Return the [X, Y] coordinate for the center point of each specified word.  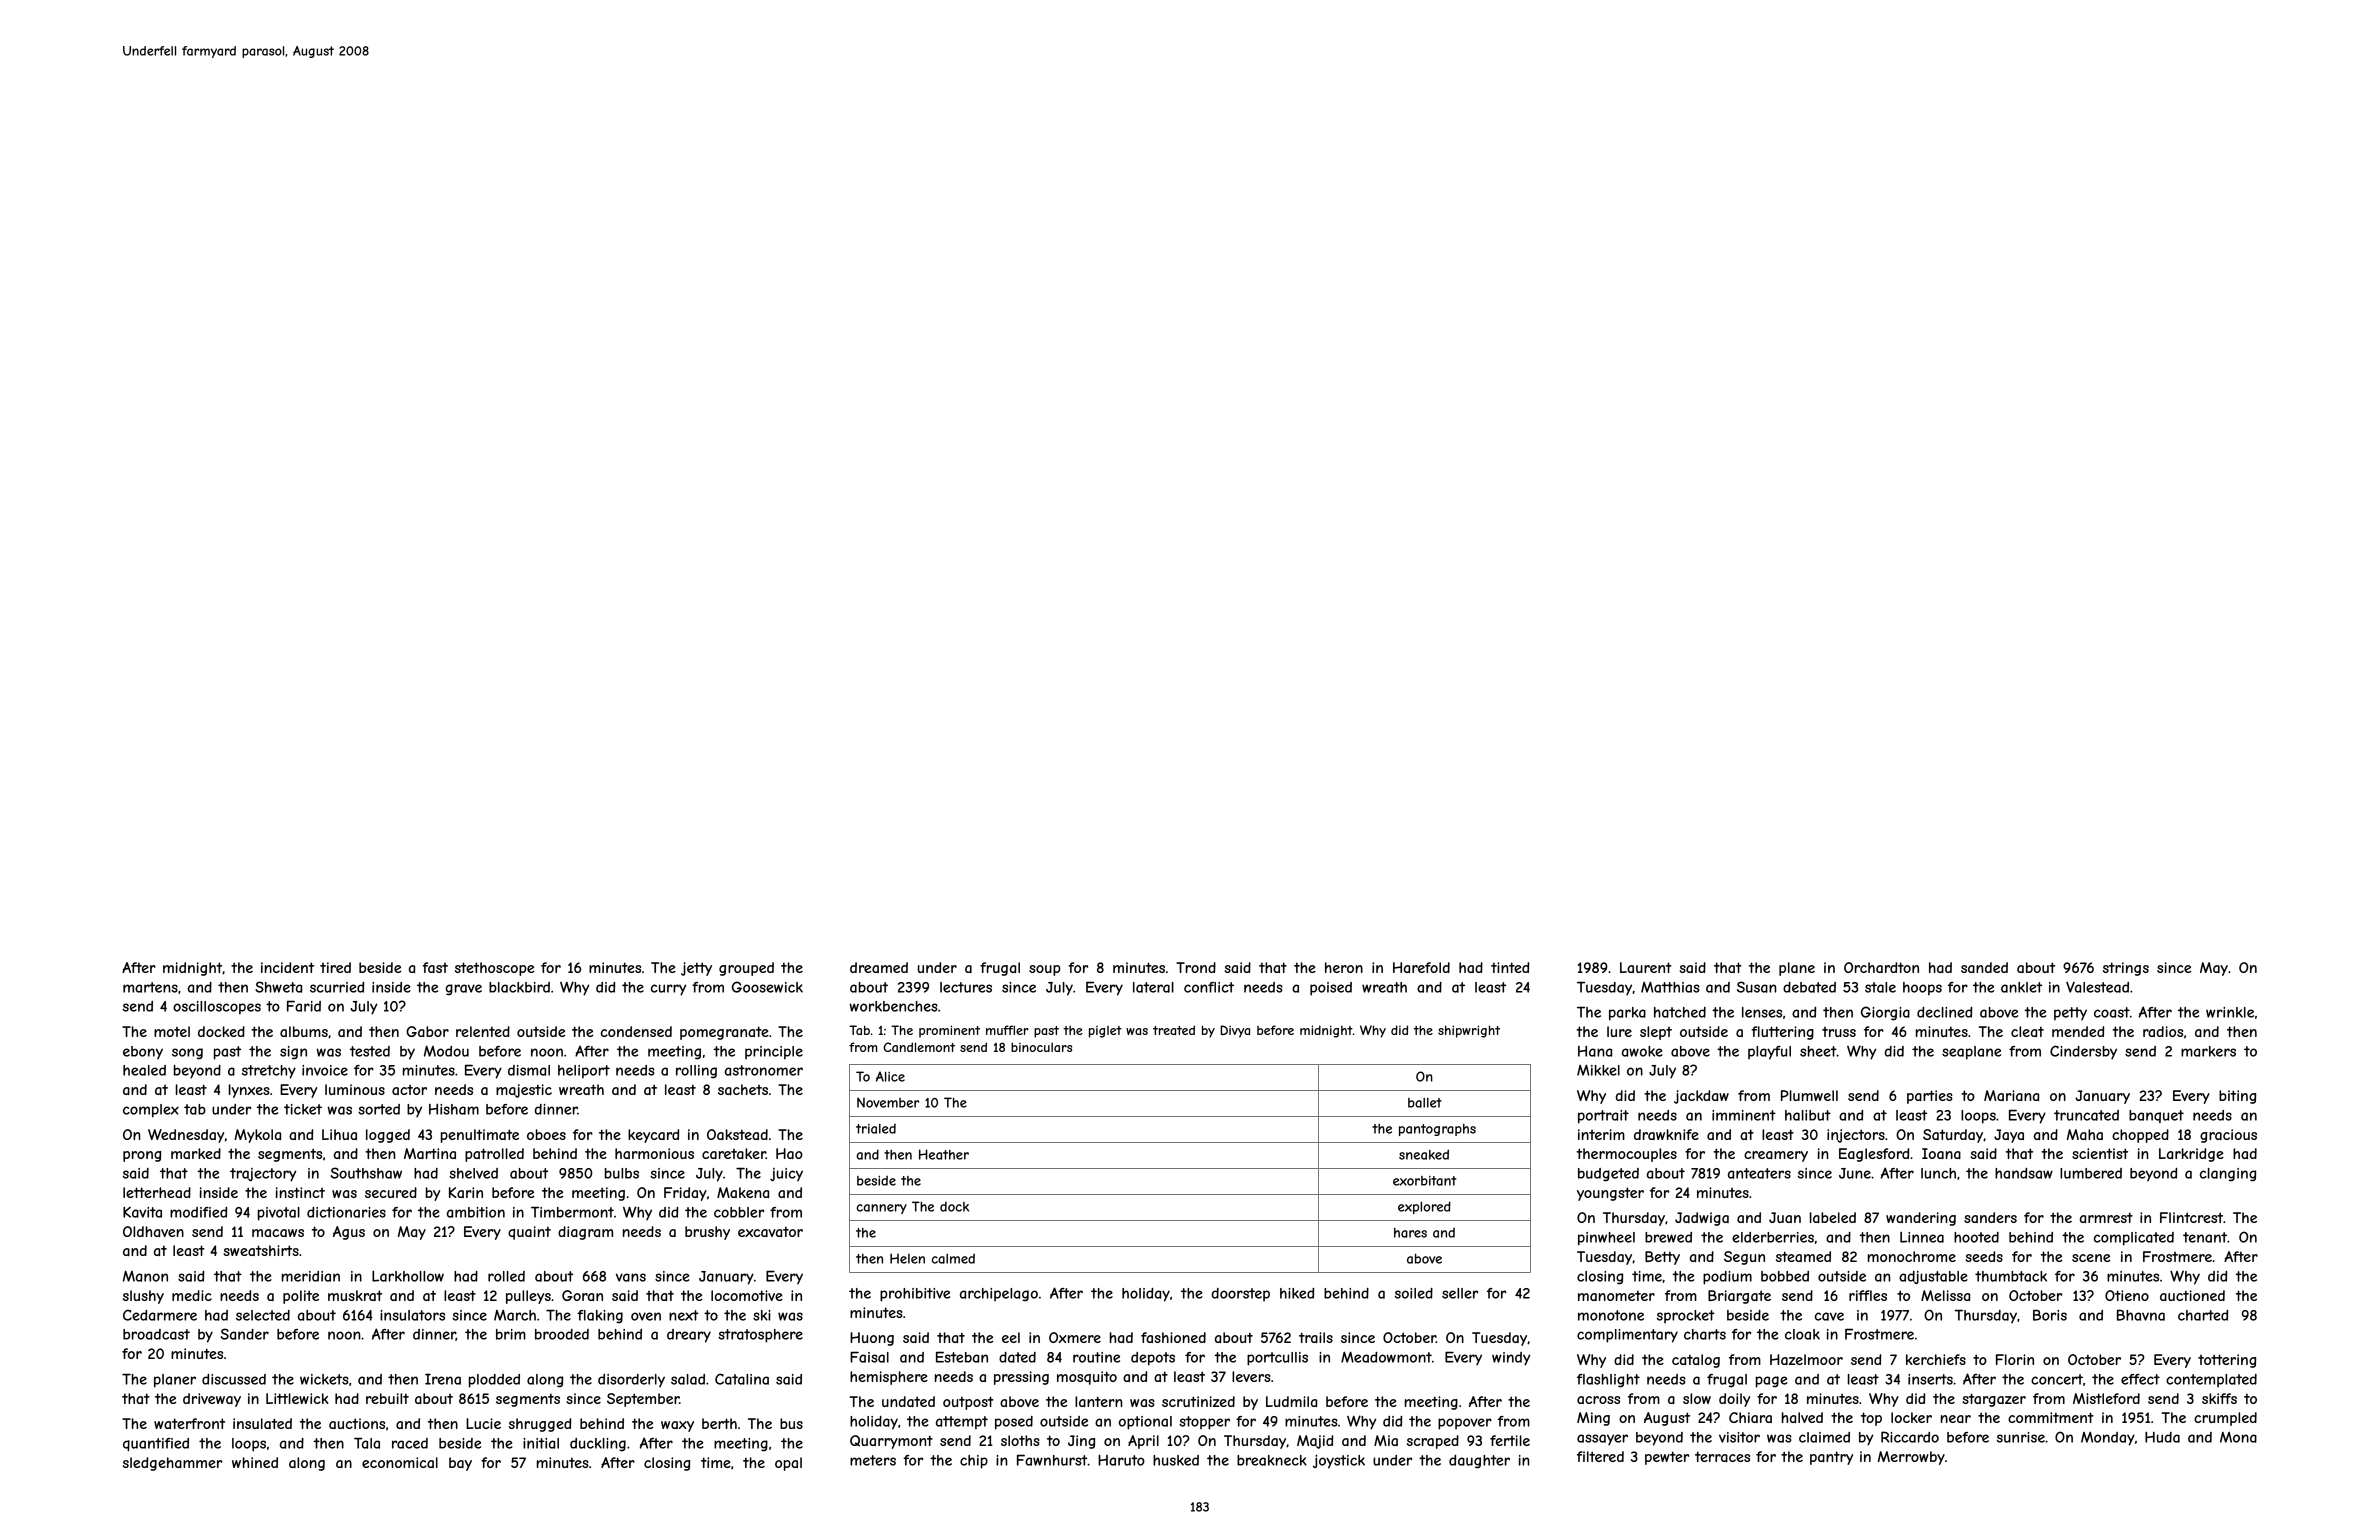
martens [150, 987]
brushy [707, 1233]
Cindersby [2083, 1052]
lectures [966, 987]
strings [2126, 969]
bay [460, 1464]
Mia [1386, 1440]
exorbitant [1425, 1181]
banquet [2156, 1116]
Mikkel [1598, 1070]
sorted [379, 1109]
